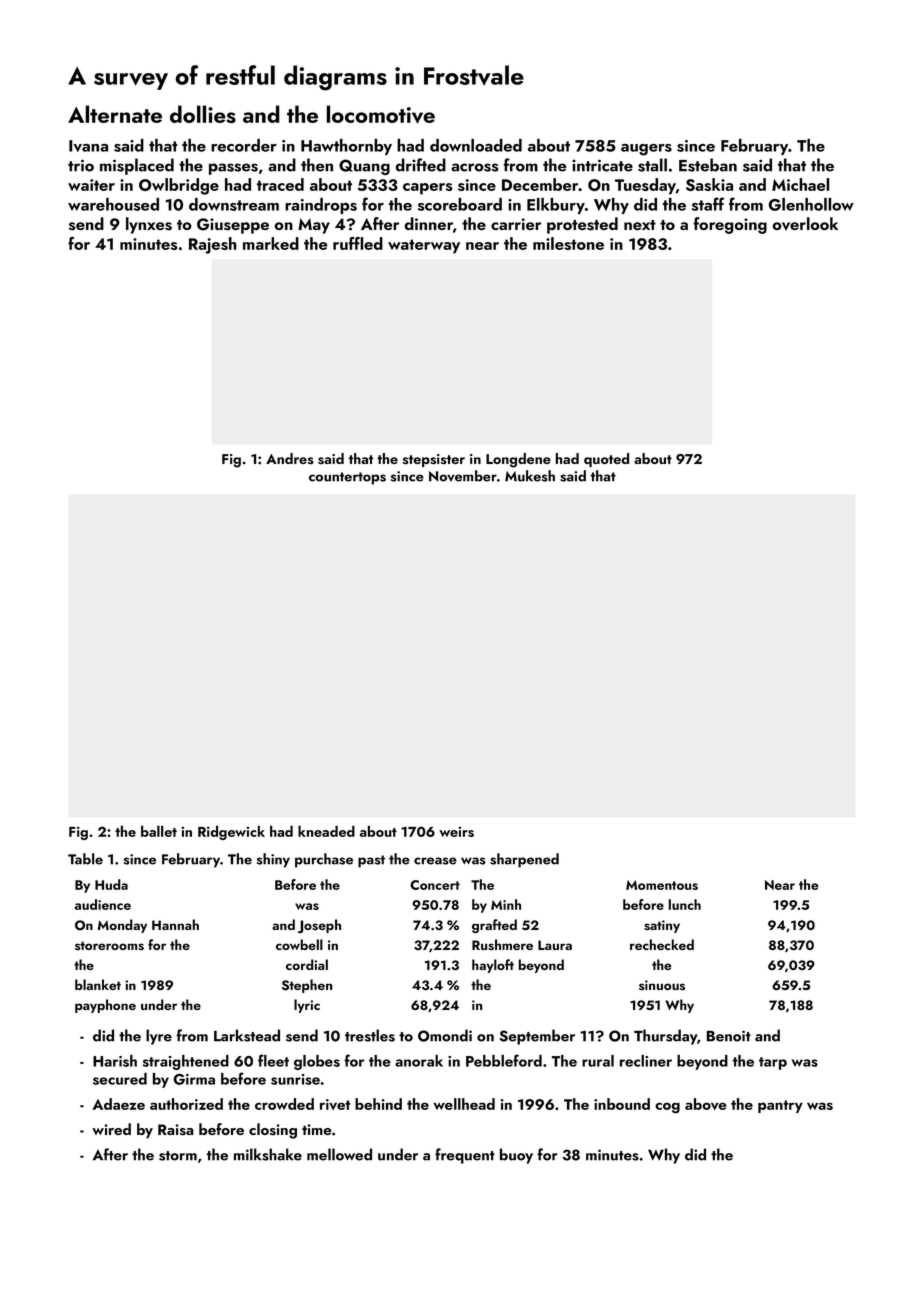 The image size is (924, 1314). Describe the element at coordinates (178, 1156) in the screenshot. I see `storm` at that location.
